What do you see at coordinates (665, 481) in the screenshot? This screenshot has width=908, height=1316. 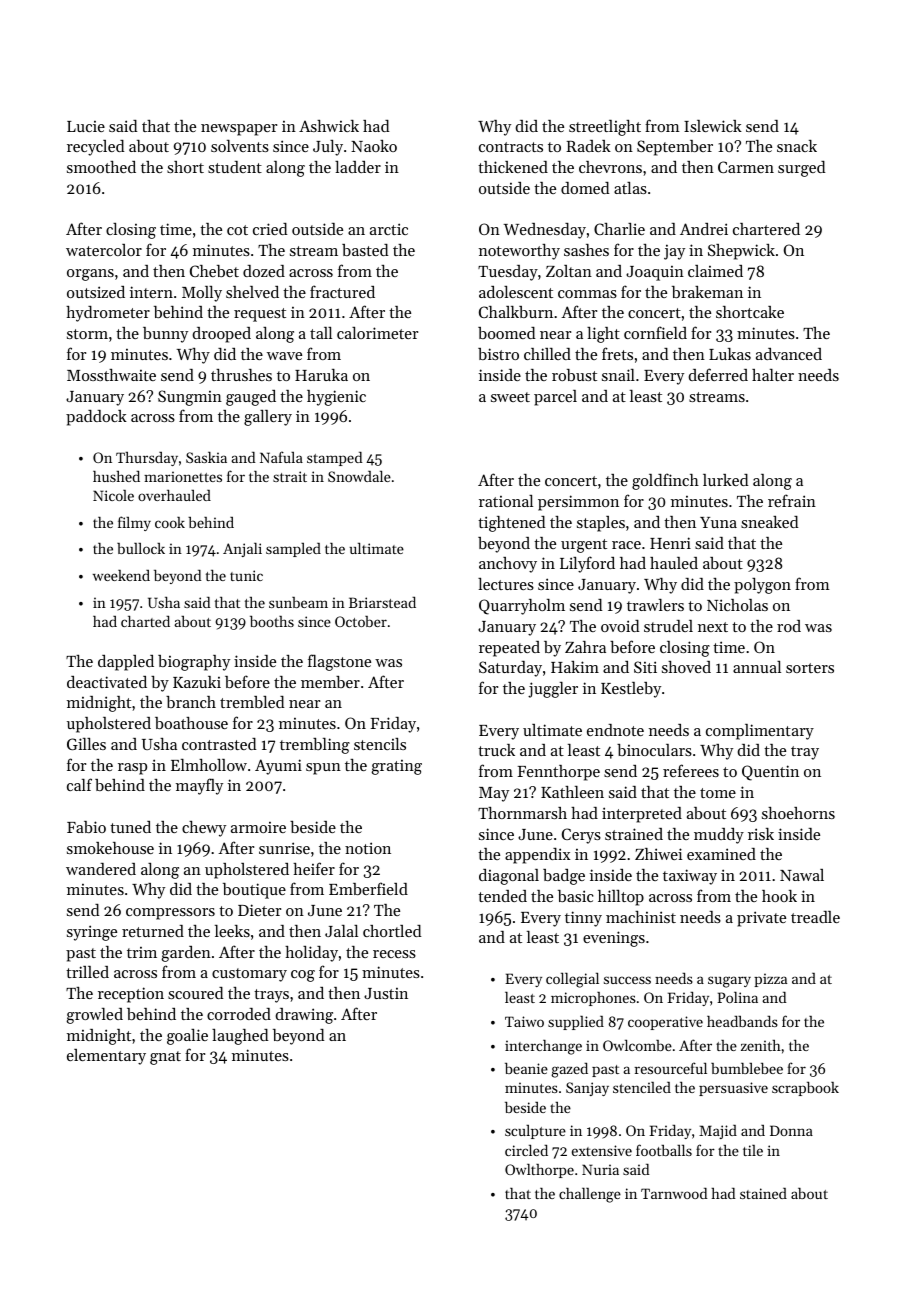 I see `goldfinch` at bounding box center [665, 481].
